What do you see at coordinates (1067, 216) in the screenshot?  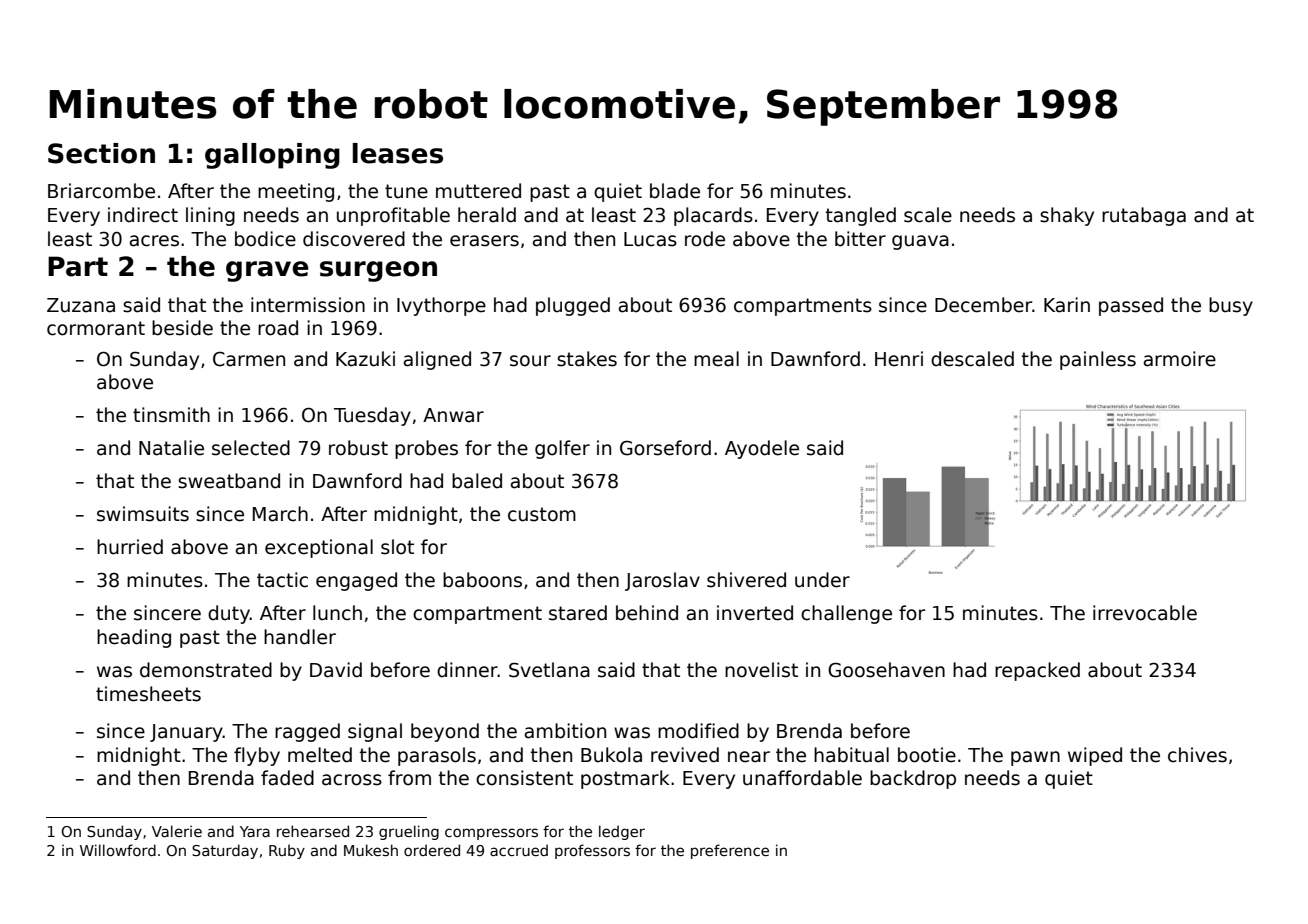 I see `shaky` at bounding box center [1067, 216].
